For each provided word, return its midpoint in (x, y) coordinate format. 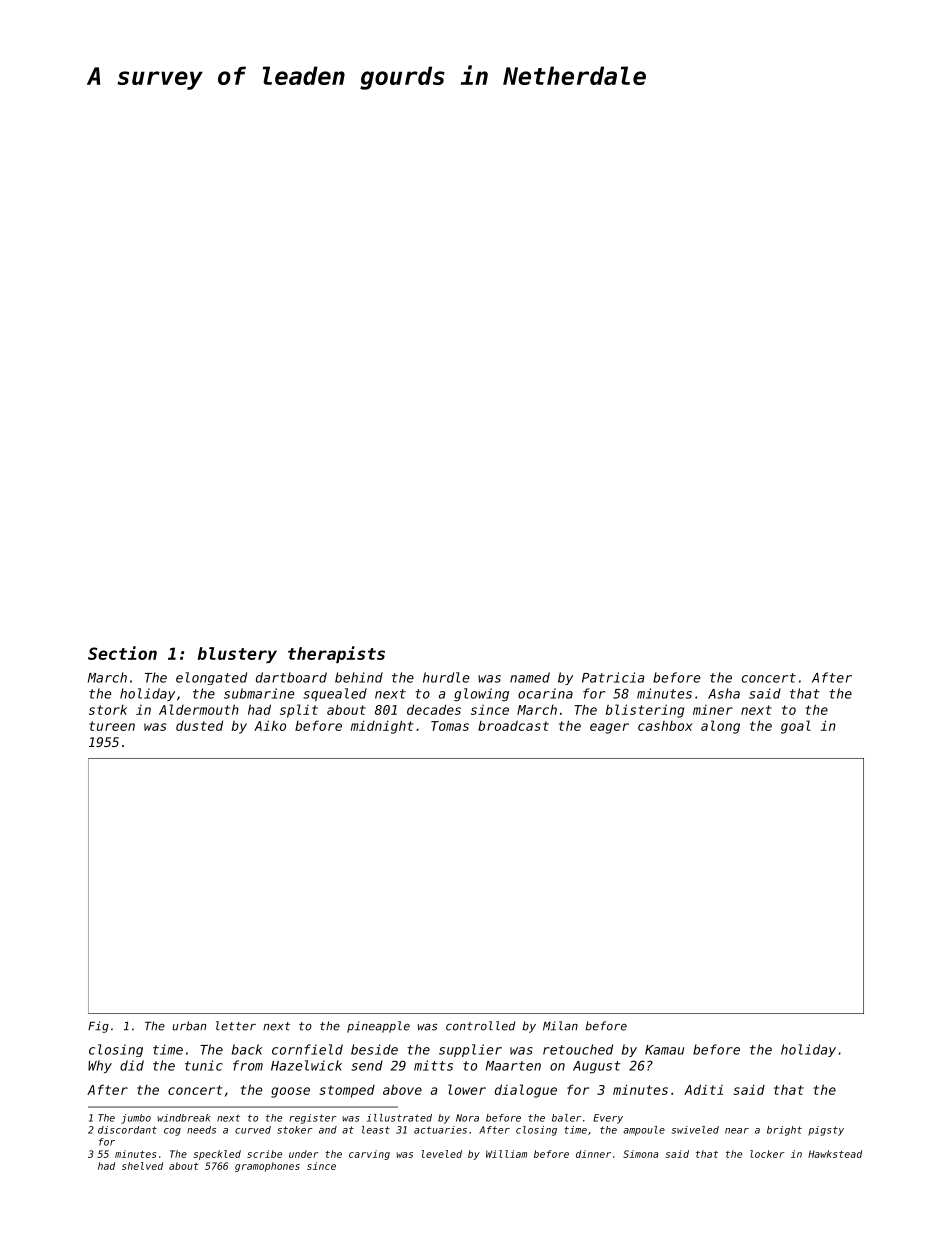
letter (236, 1026)
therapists (336, 654)
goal (796, 727)
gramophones (267, 1167)
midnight (382, 727)
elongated (211, 678)
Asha (724, 693)
